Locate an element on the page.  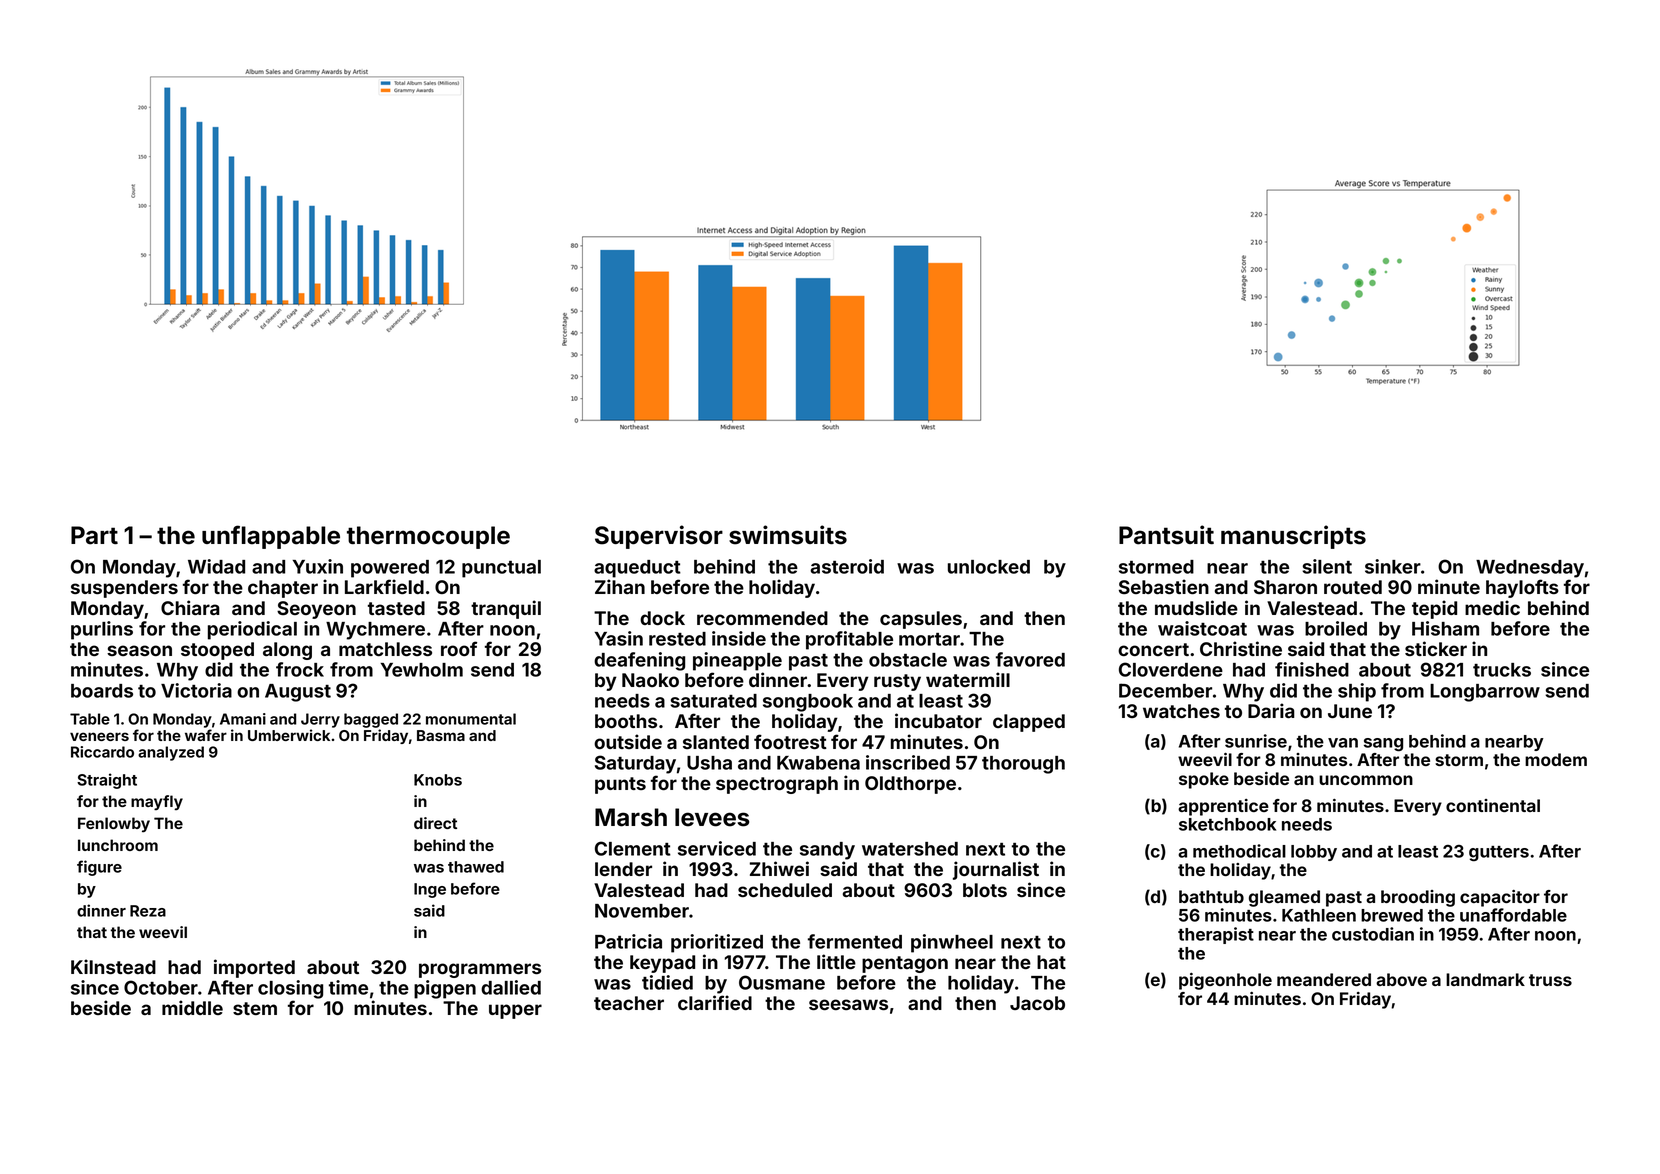
recommended is located at coordinates (762, 618).
